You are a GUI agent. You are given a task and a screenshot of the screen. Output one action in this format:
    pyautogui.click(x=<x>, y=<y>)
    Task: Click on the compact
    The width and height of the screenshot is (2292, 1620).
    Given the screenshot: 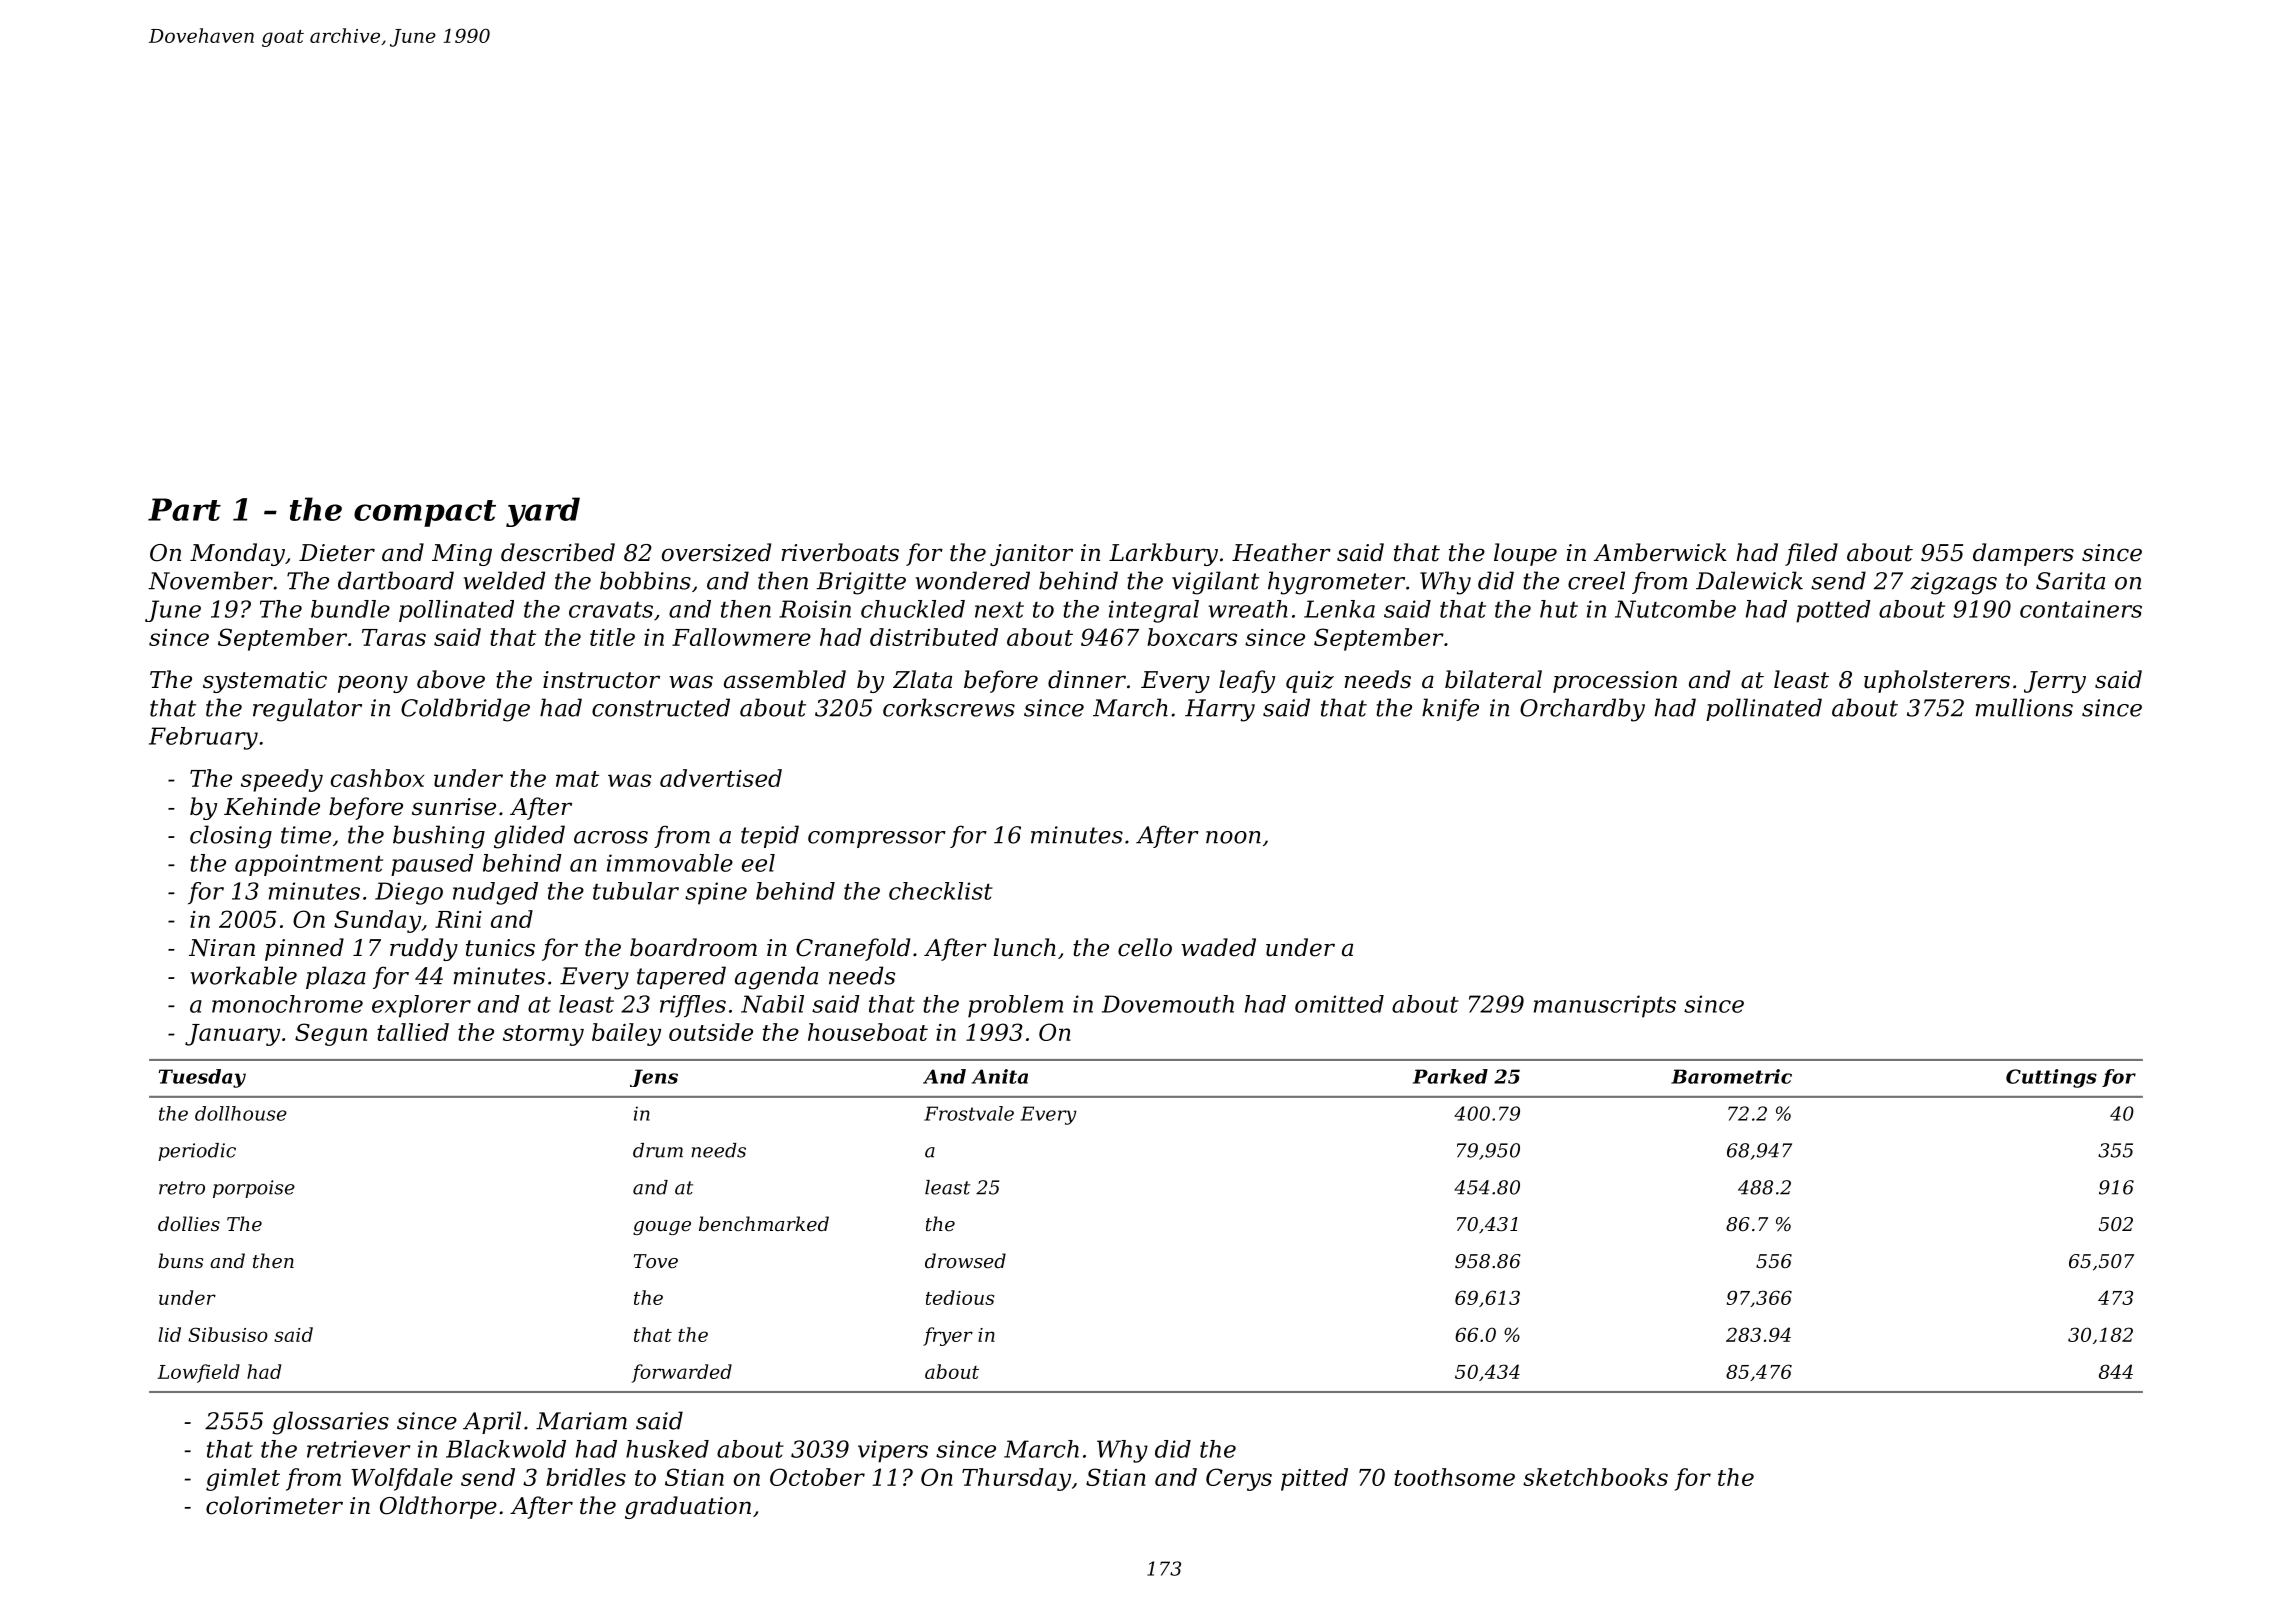 What is the action you would take?
    pyautogui.click(x=425, y=513)
